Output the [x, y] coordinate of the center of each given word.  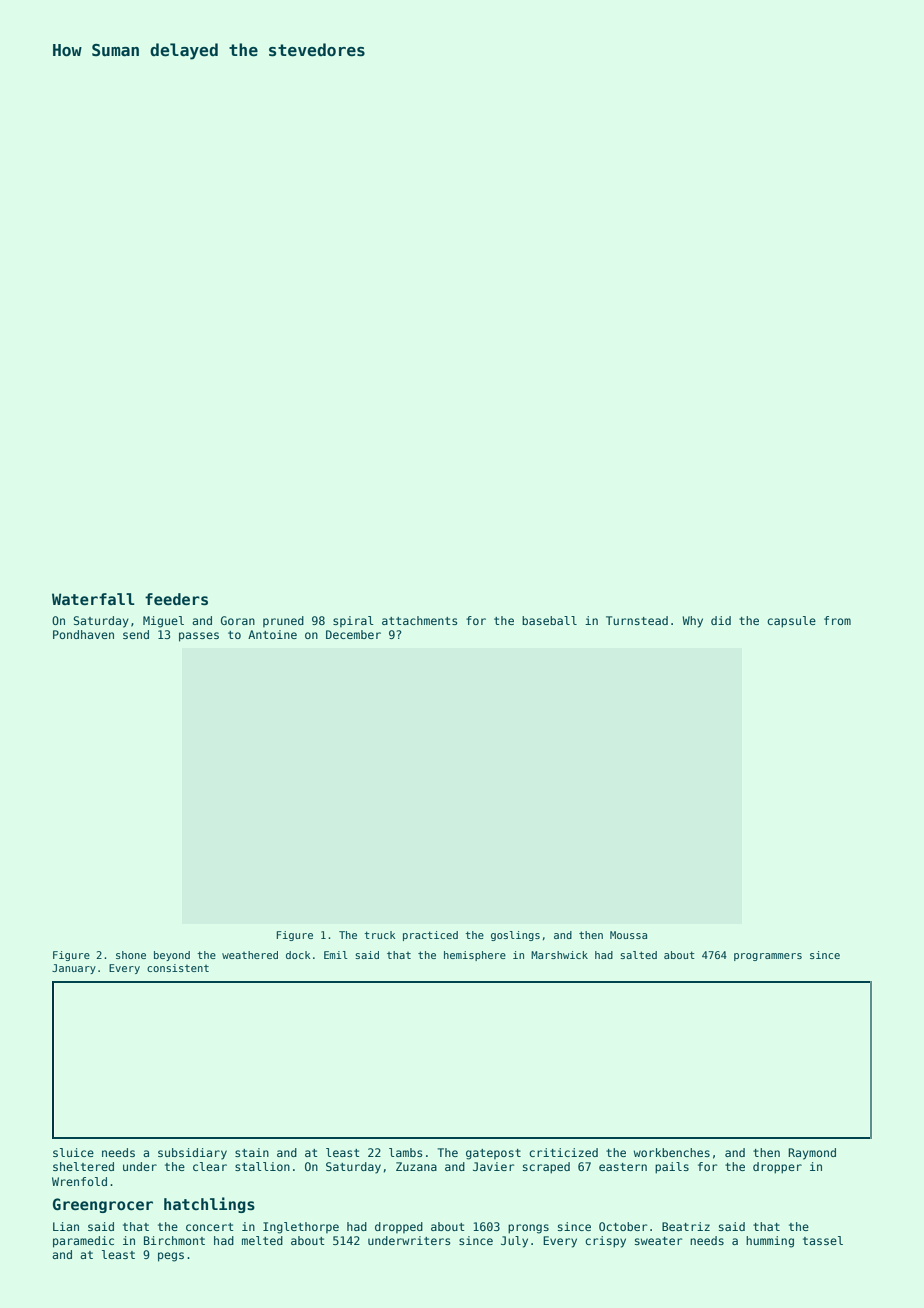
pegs [171, 1257]
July [514, 1242]
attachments [420, 620]
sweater [658, 1241]
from [837, 620]
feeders [176, 599]
